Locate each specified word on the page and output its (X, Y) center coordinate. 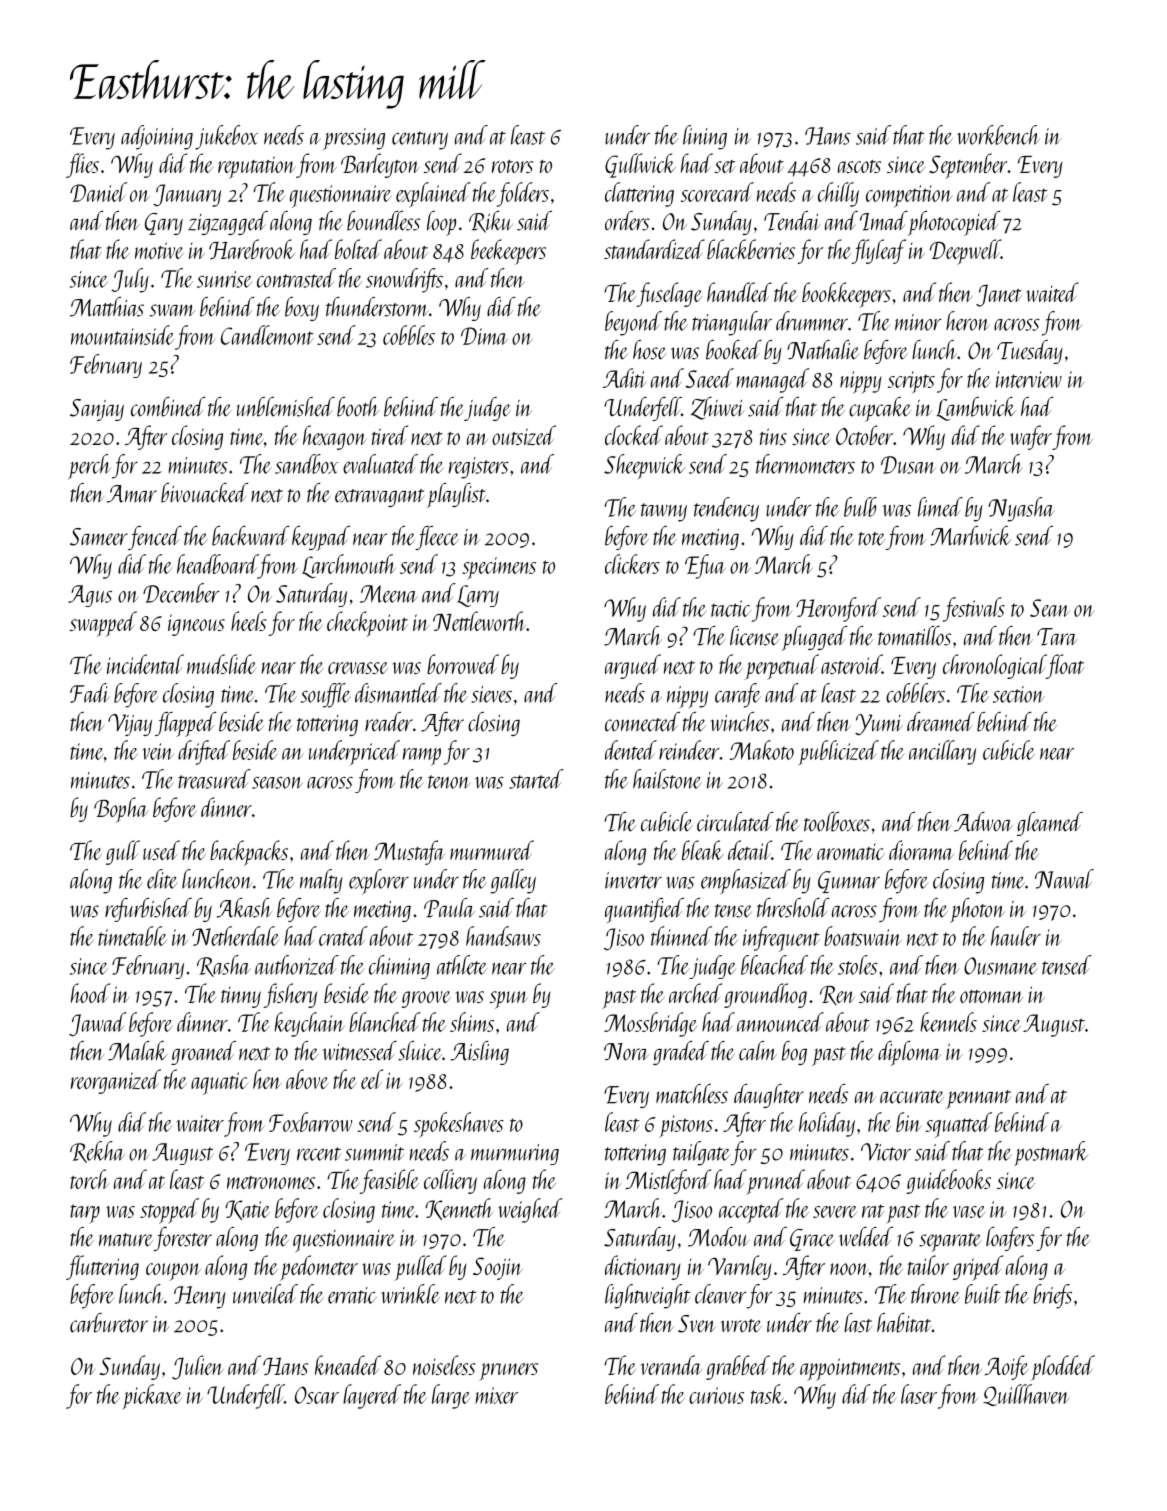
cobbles (409, 335)
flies (82, 165)
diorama (921, 850)
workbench (998, 135)
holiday (827, 1124)
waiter (200, 1123)
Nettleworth (479, 621)
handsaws (503, 936)
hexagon (335, 437)
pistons (686, 1126)
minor (918, 322)
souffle (326, 695)
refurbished (148, 910)
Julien (198, 1367)
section (1019, 694)
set (725, 166)
